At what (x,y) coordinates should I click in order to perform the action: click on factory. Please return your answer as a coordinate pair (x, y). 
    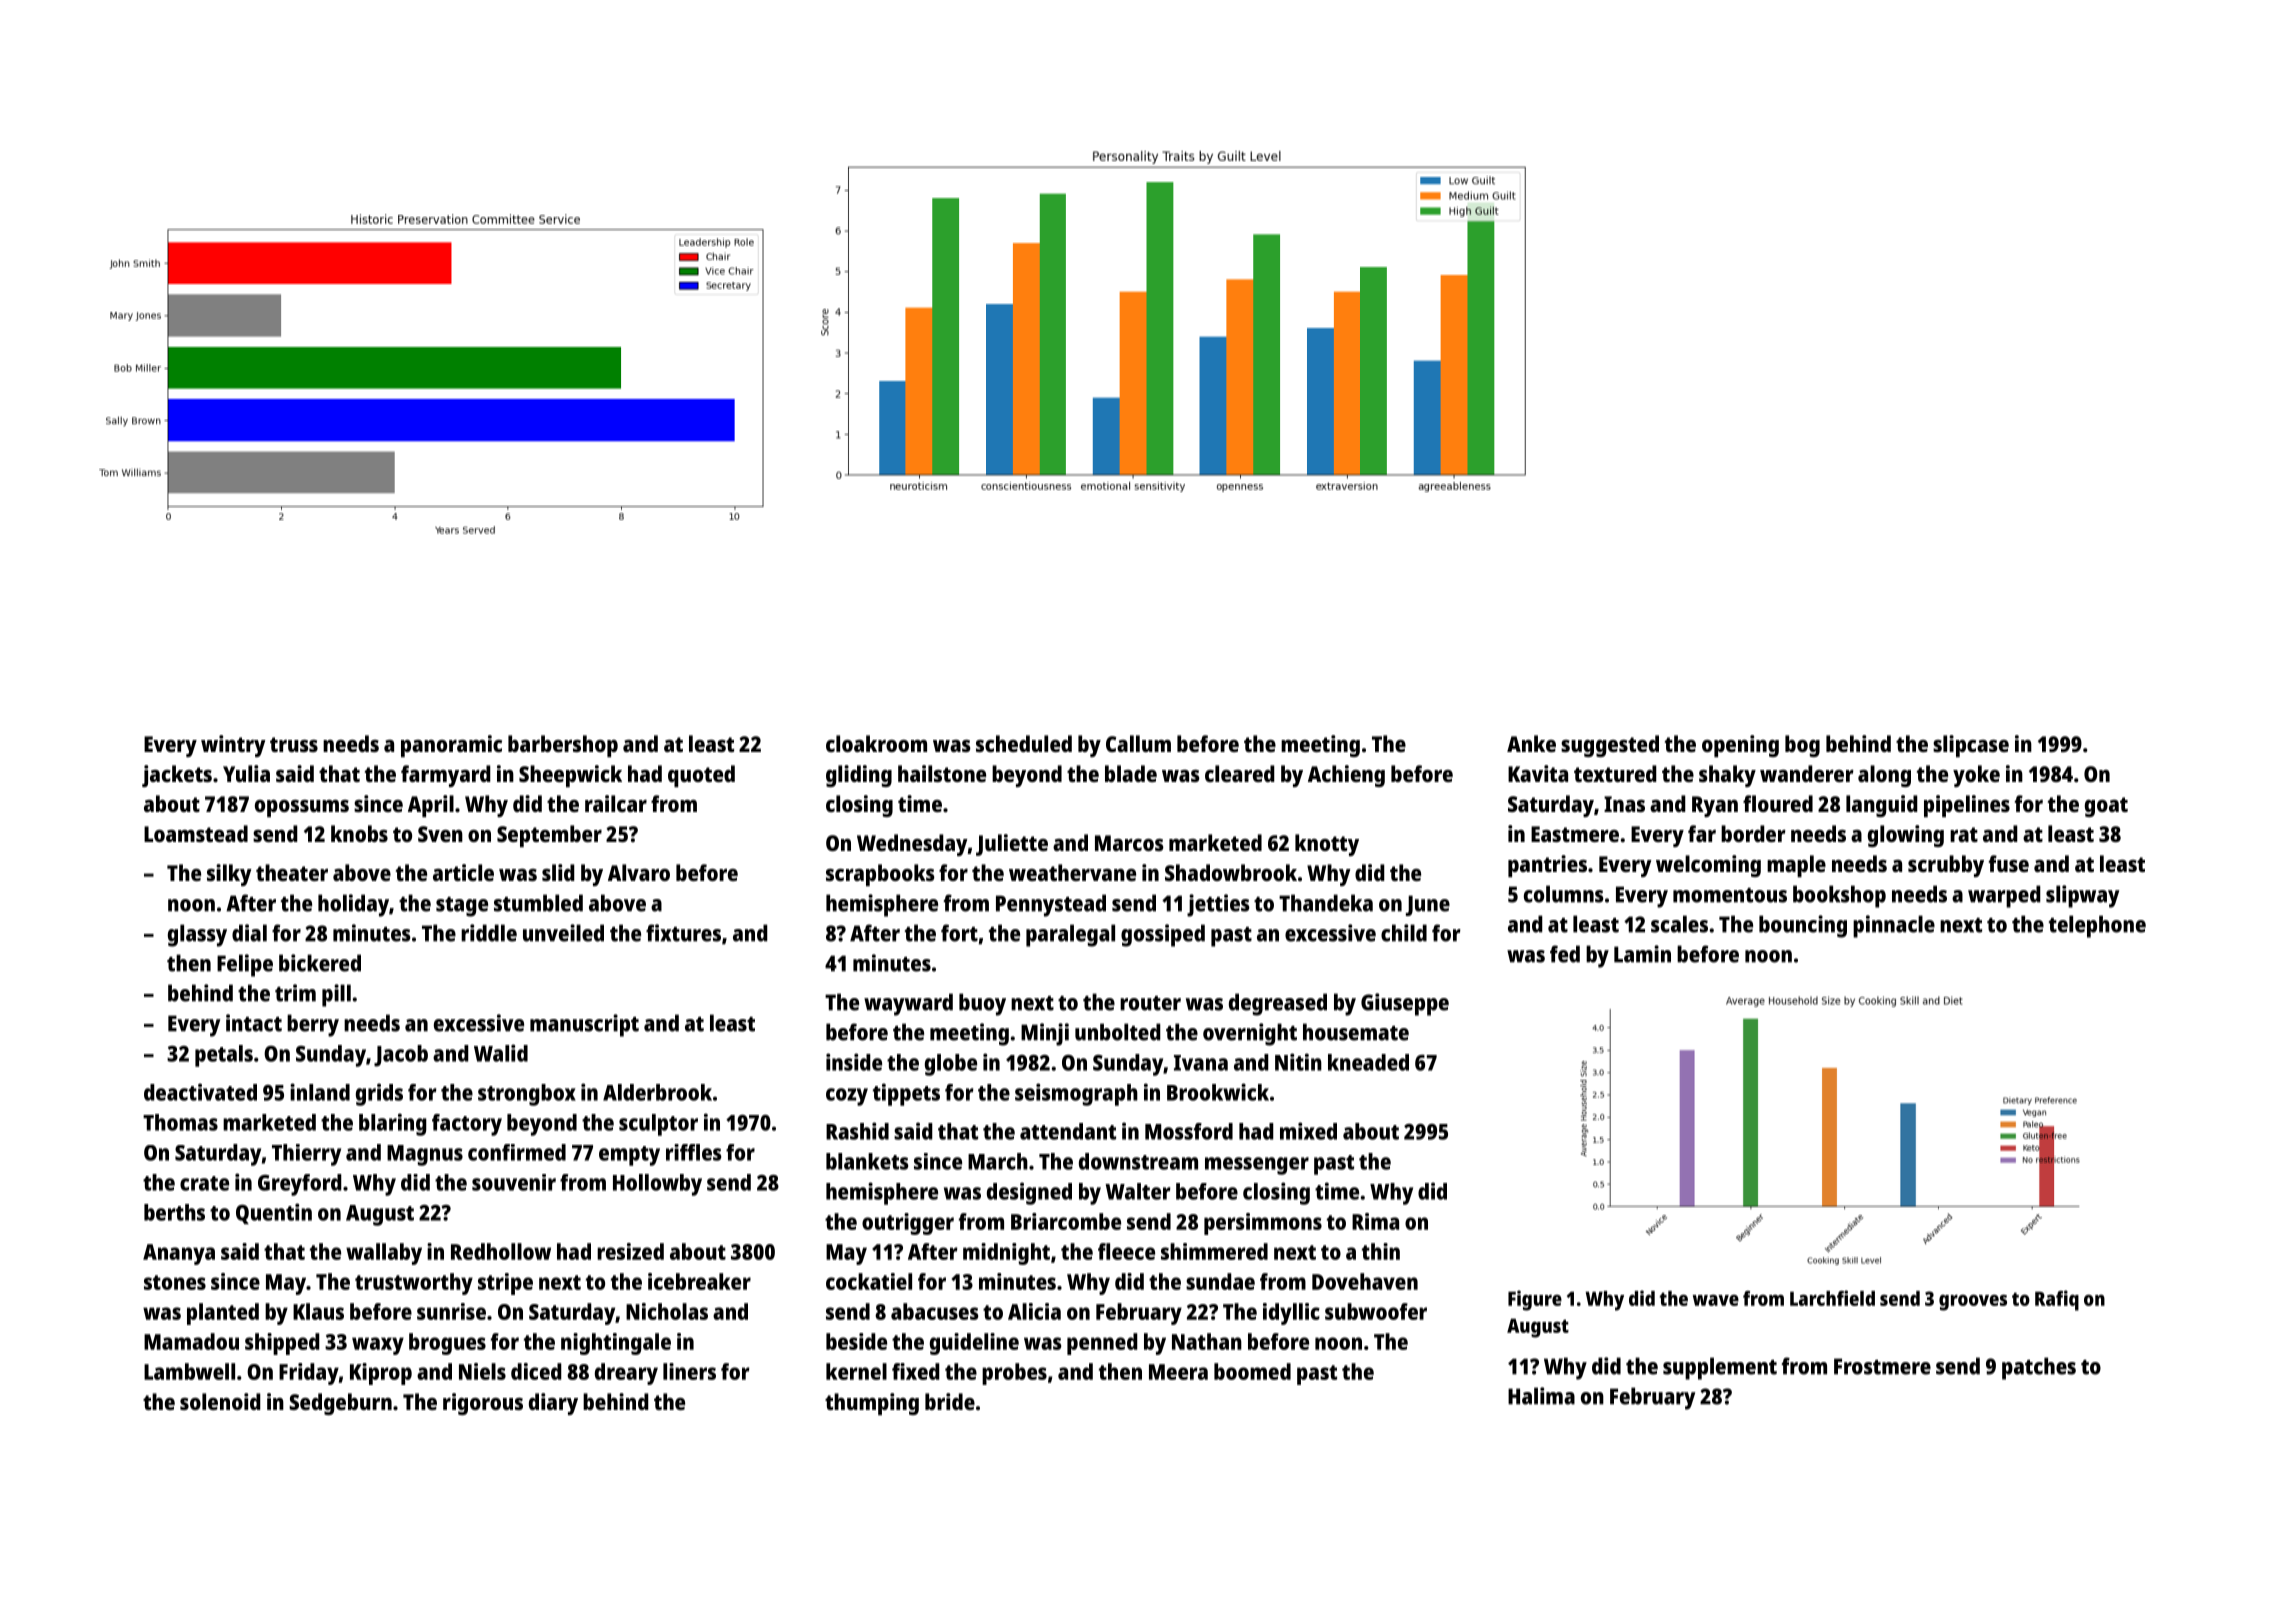
    Looking at the image, I should click on (467, 1125).
